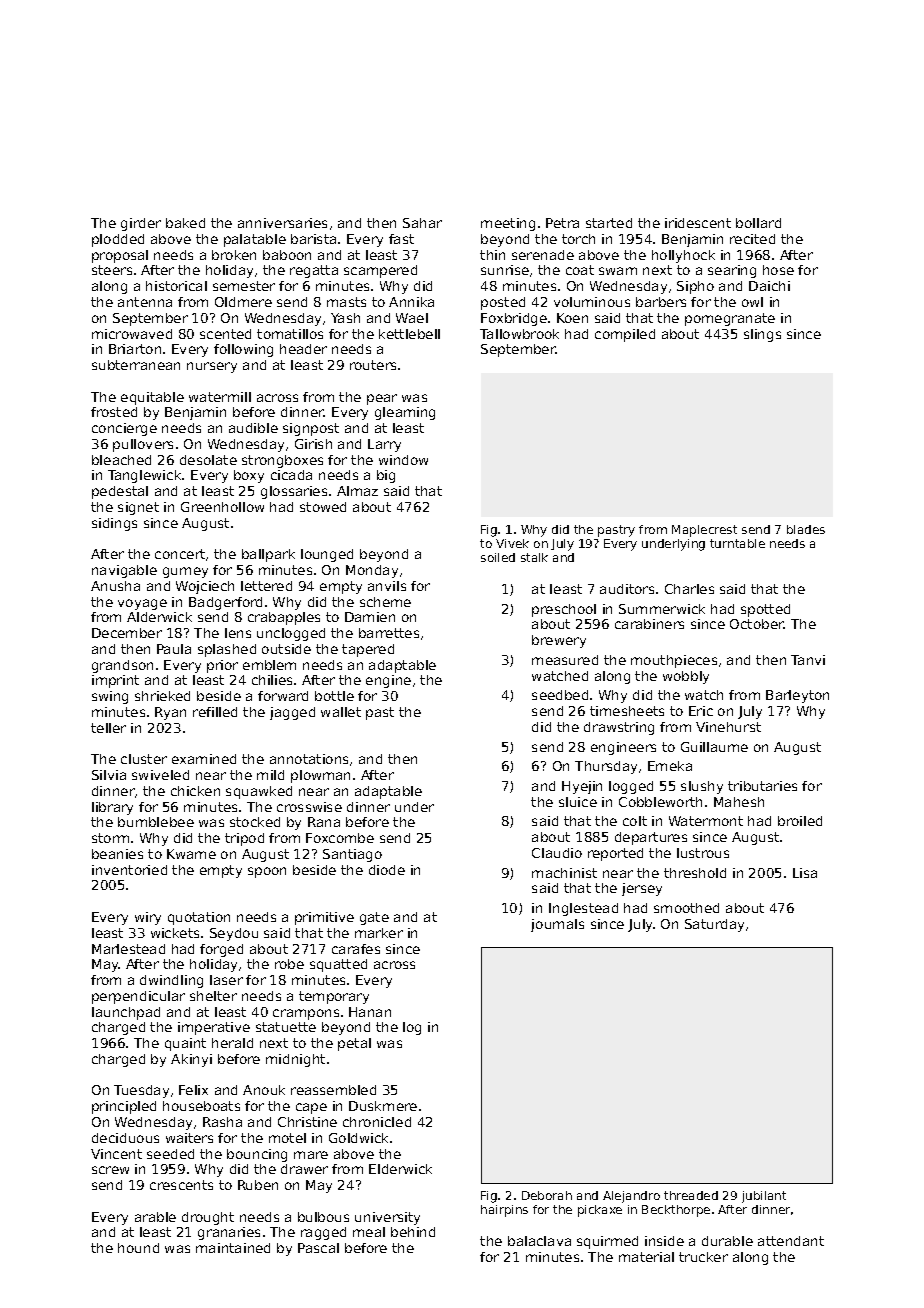  Describe the element at coordinates (800, 821) in the screenshot. I see `broiled` at that location.
